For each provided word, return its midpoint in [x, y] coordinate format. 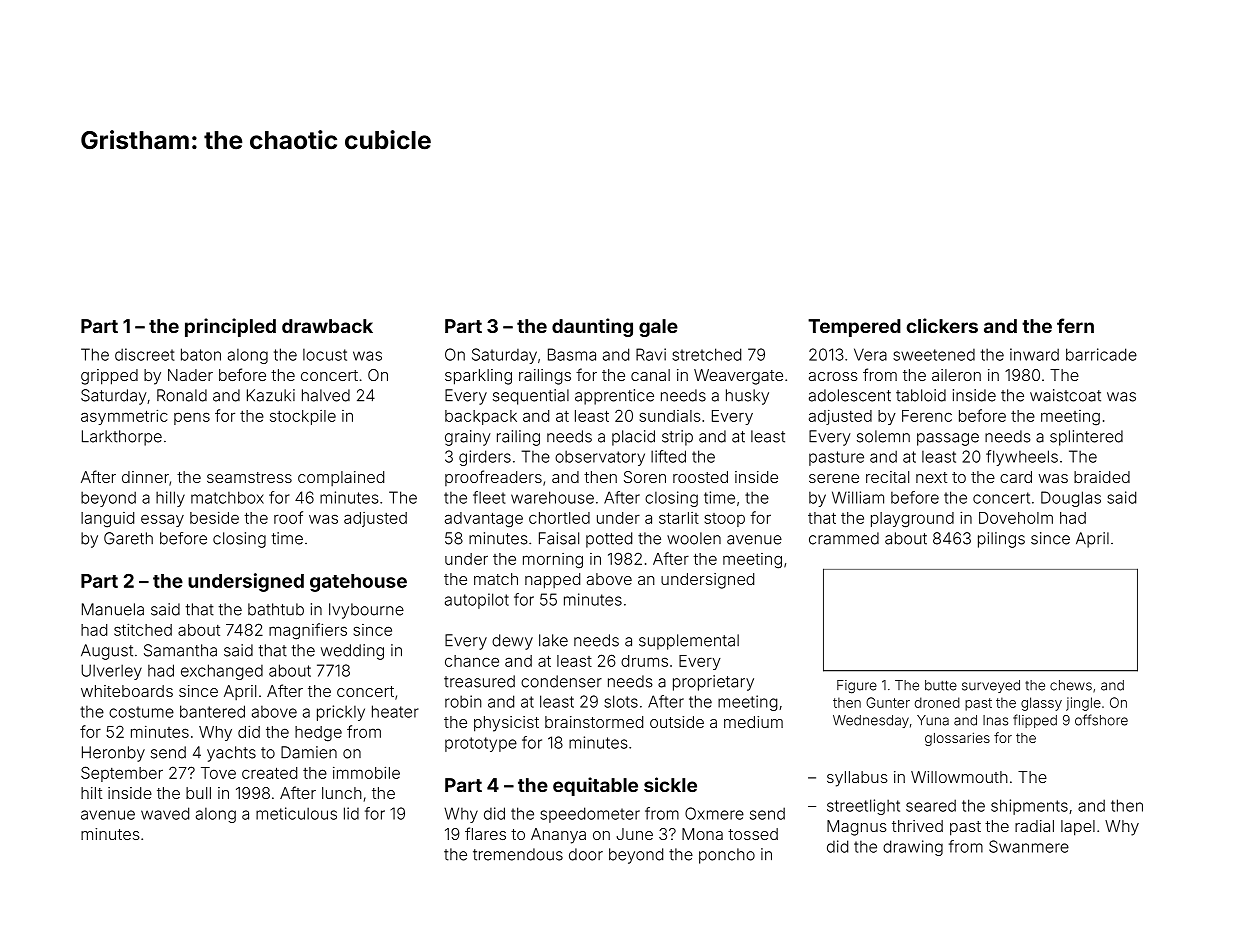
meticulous [296, 813]
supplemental [689, 642]
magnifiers [308, 631]
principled [230, 327]
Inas [995, 720]
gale [658, 328]
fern [1075, 325]
